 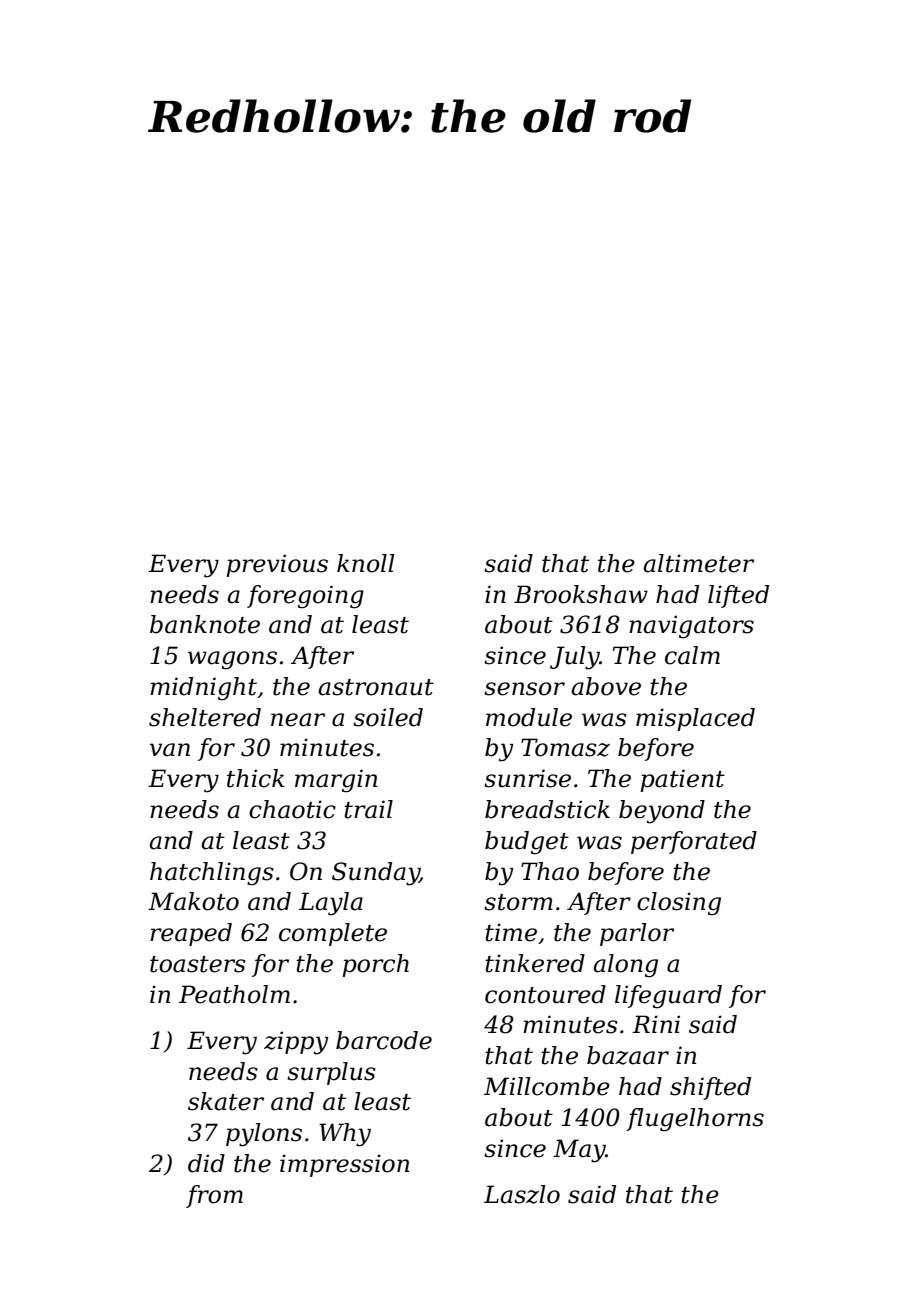 I want to click on thick, so click(x=256, y=778).
